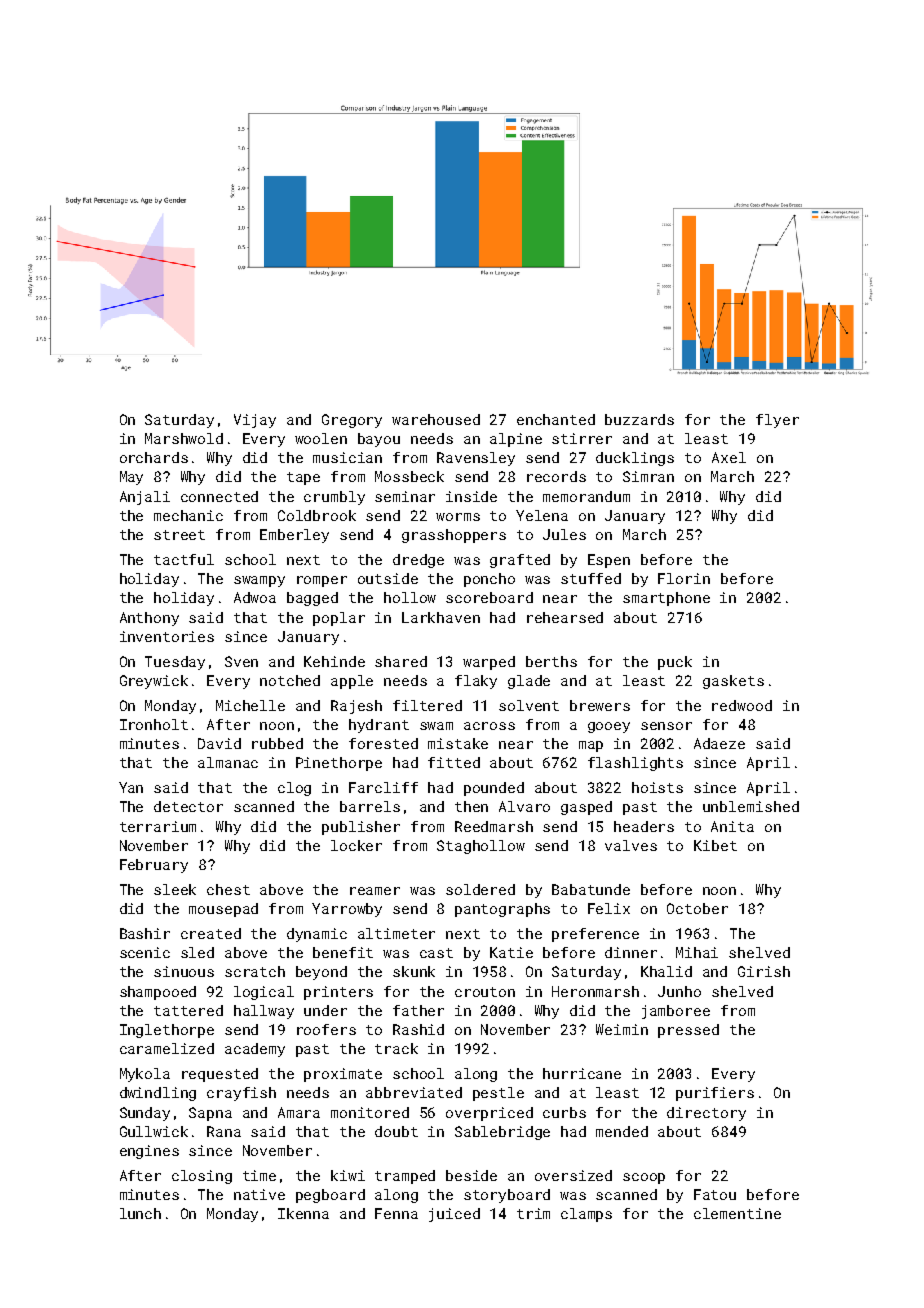  What do you see at coordinates (184, 559) in the page?
I see `tactful` at bounding box center [184, 559].
